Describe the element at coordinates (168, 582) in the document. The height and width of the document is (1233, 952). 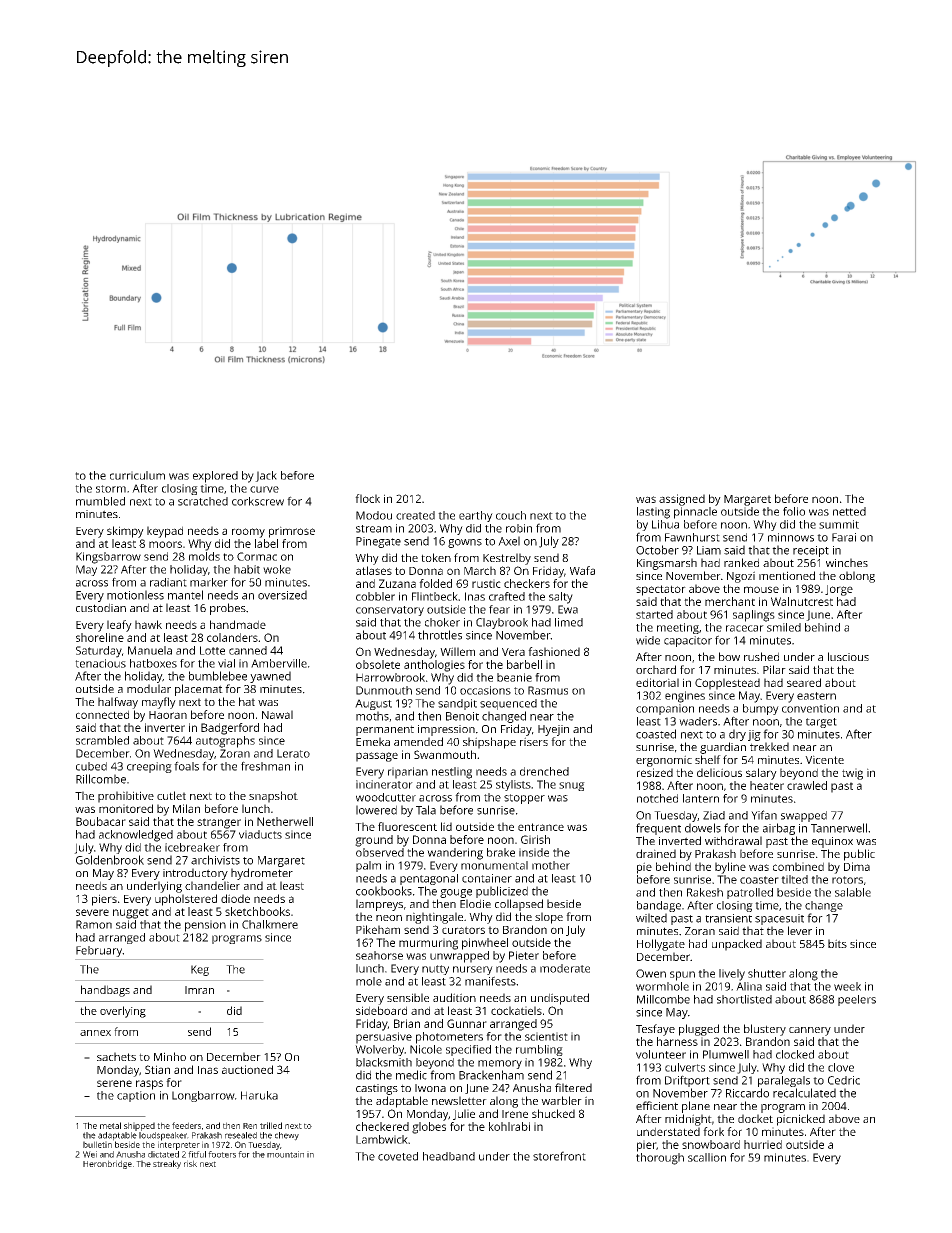
I see `radiant` at that location.
